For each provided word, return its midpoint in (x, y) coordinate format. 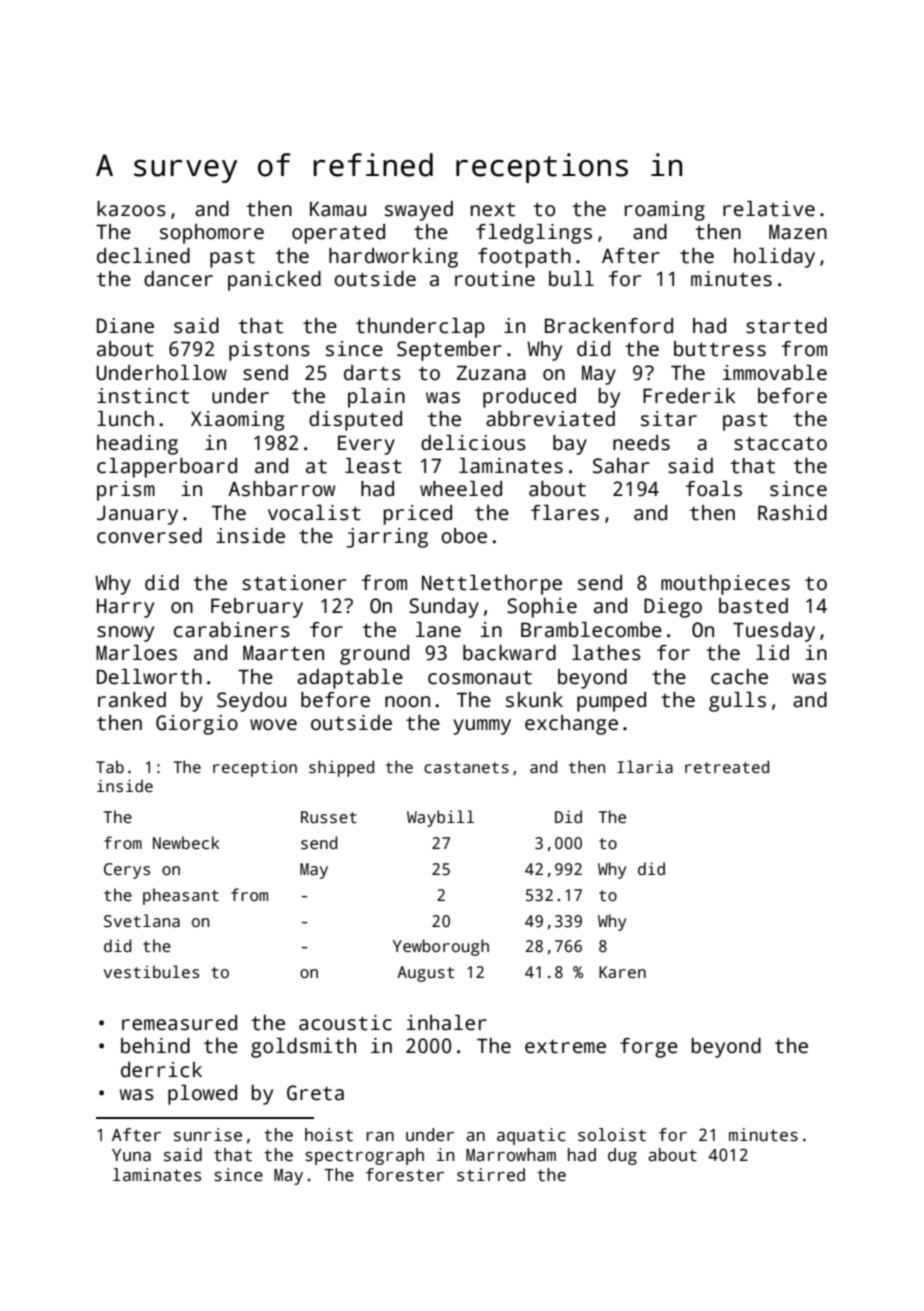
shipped (341, 768)
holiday (774, 258)
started (786, 326)
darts (372, 373)
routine (495, 279)
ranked (132, 700)
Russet (329, 817)
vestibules (151, 972)
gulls (737, 702)
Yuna (131, 1155)
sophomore (212, 234)
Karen (622, 972)
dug (622, 1156)
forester (405, 1175)
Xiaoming (237, 421)
